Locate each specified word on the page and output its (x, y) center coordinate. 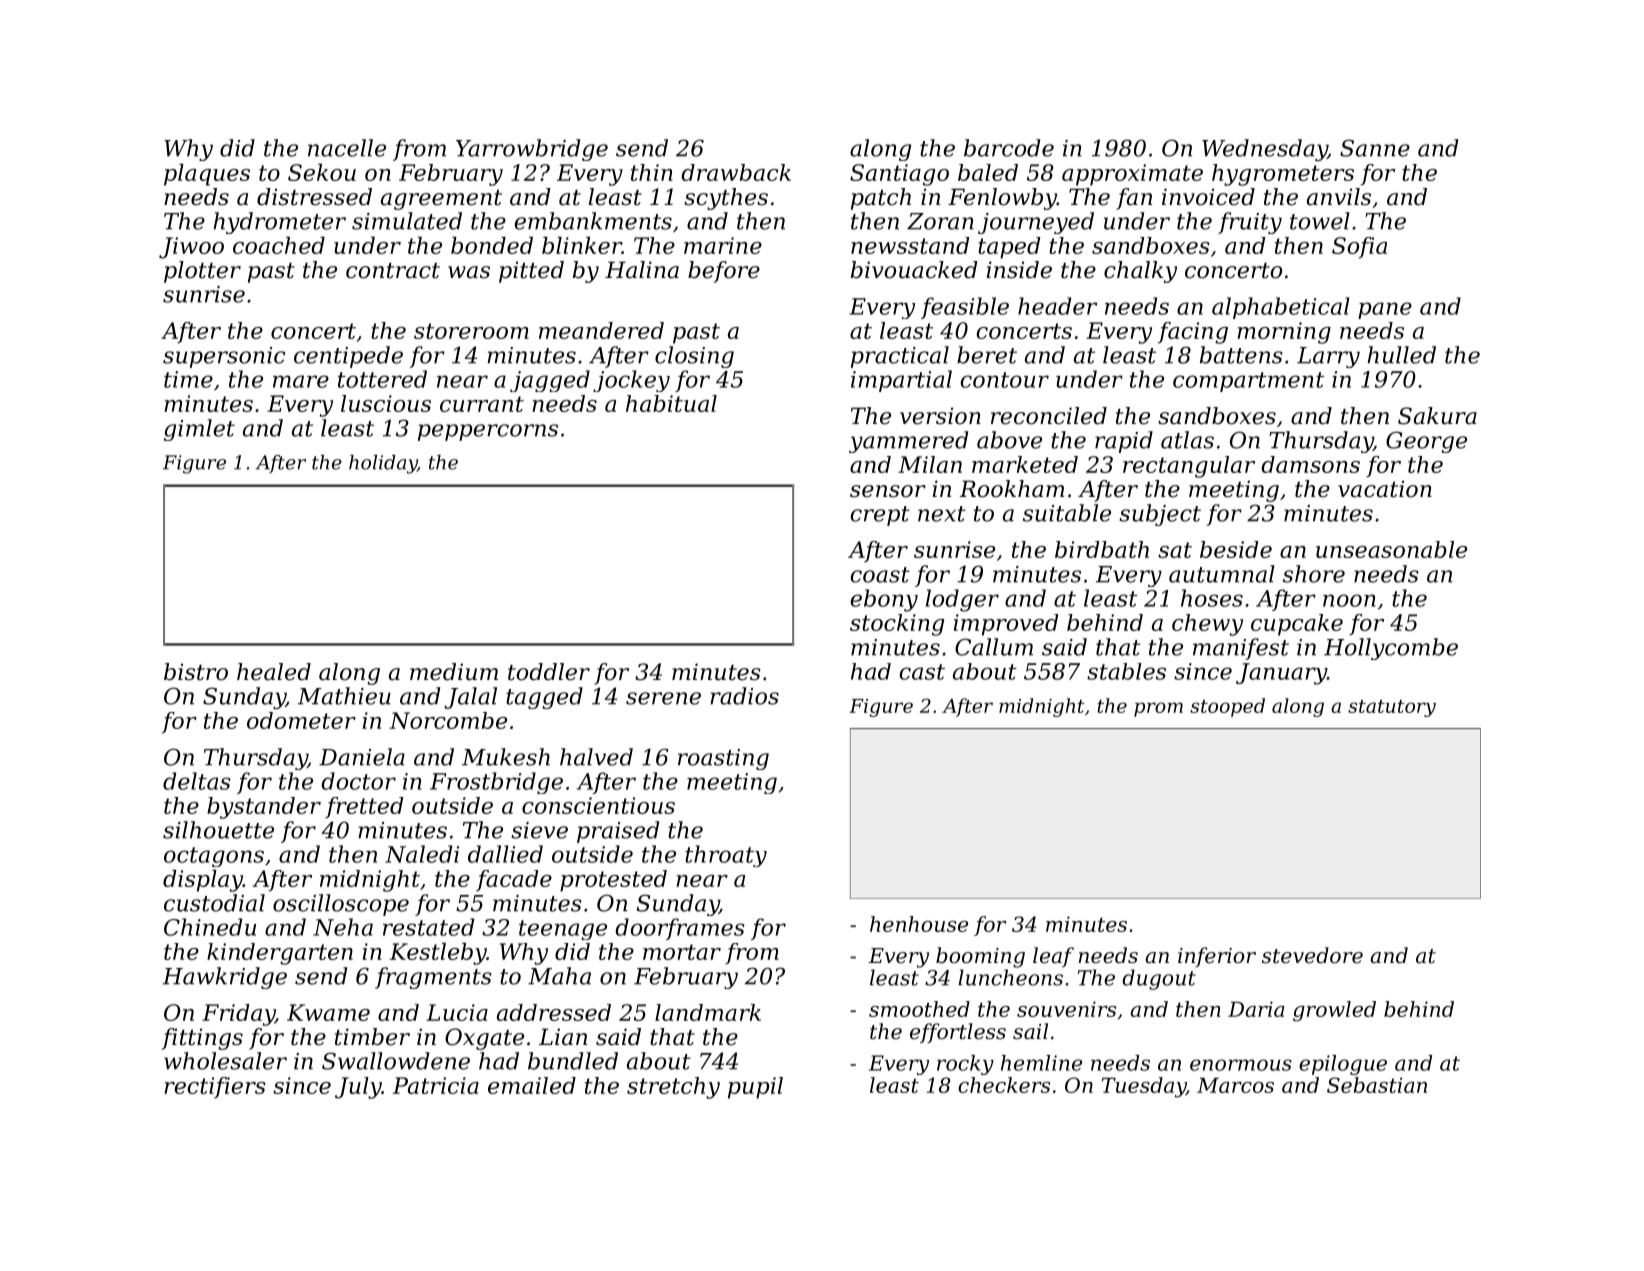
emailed (532, 1085)
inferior (1217, 957)
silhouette (218, 830)
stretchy (673, 1088)
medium (454, 672)
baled (988, 172)
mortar (682, 952)
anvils (1339, 197)
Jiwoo (191, 248)
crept (880, 516)
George (1426, 442)
